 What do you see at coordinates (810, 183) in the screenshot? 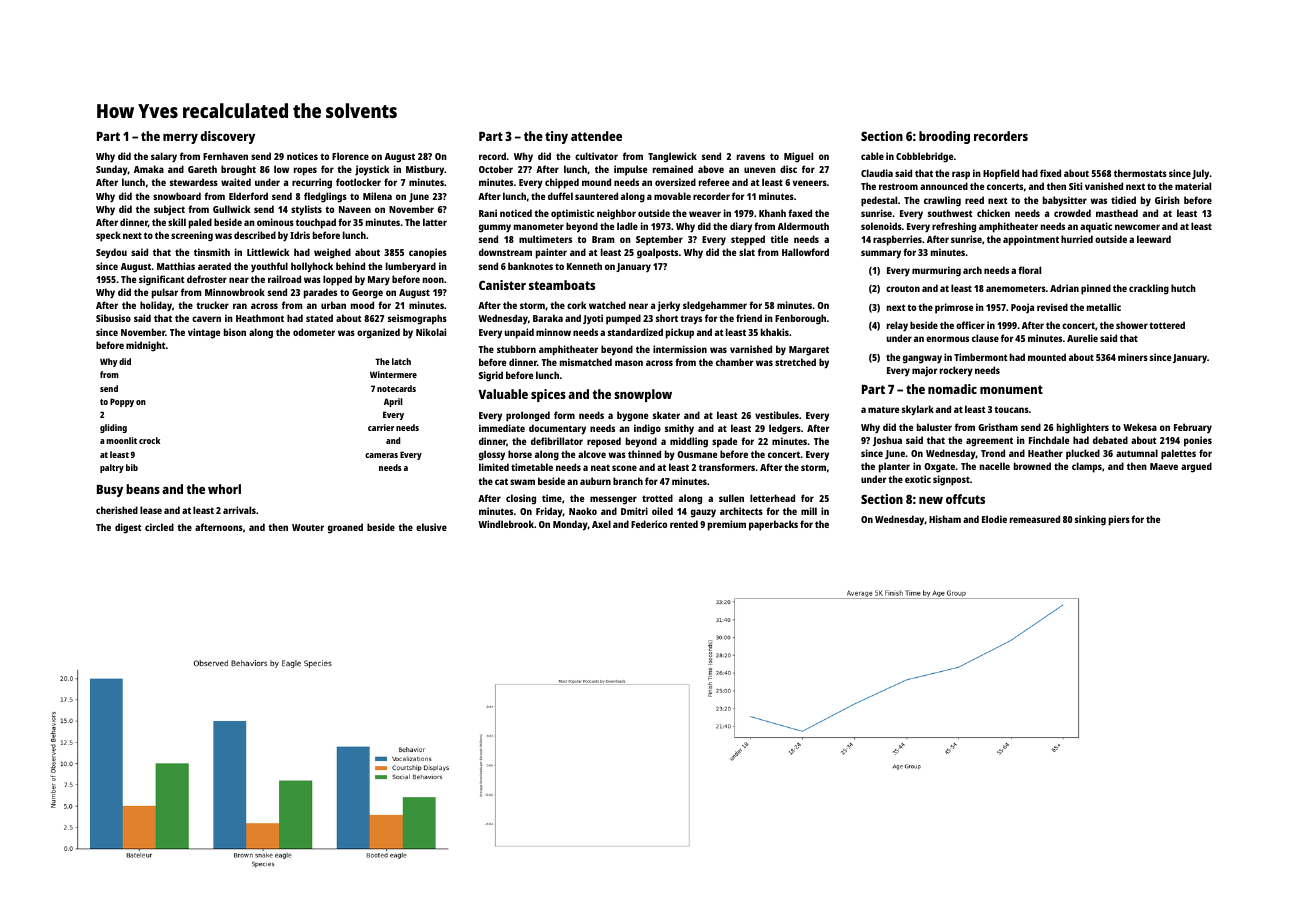
I see `veneers` at bounding box center [810, 183].
